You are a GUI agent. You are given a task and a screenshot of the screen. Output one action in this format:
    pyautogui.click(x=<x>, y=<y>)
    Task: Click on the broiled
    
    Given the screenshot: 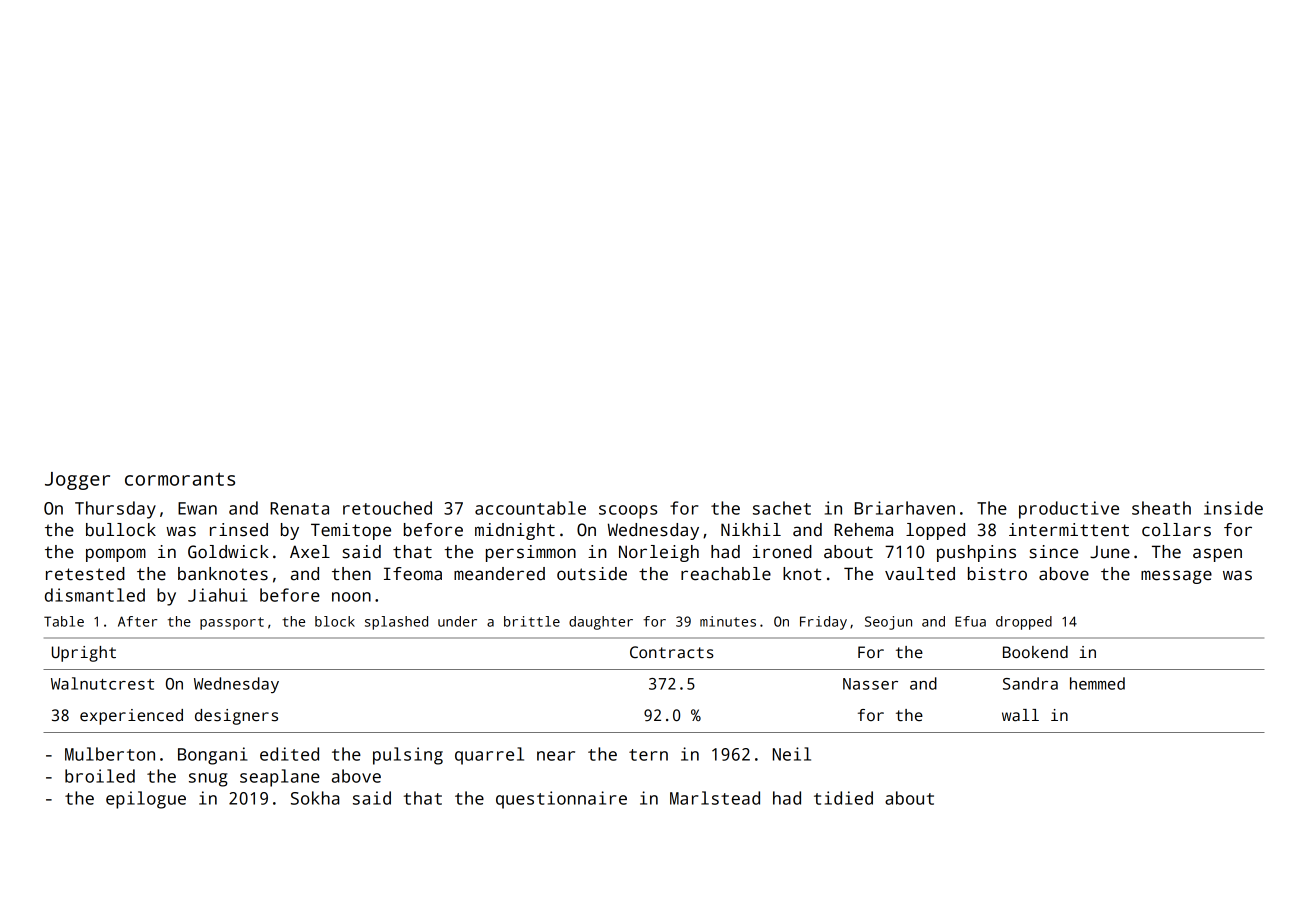 What is the action you would take?
    pyautogui.click(x=100, y=776)
